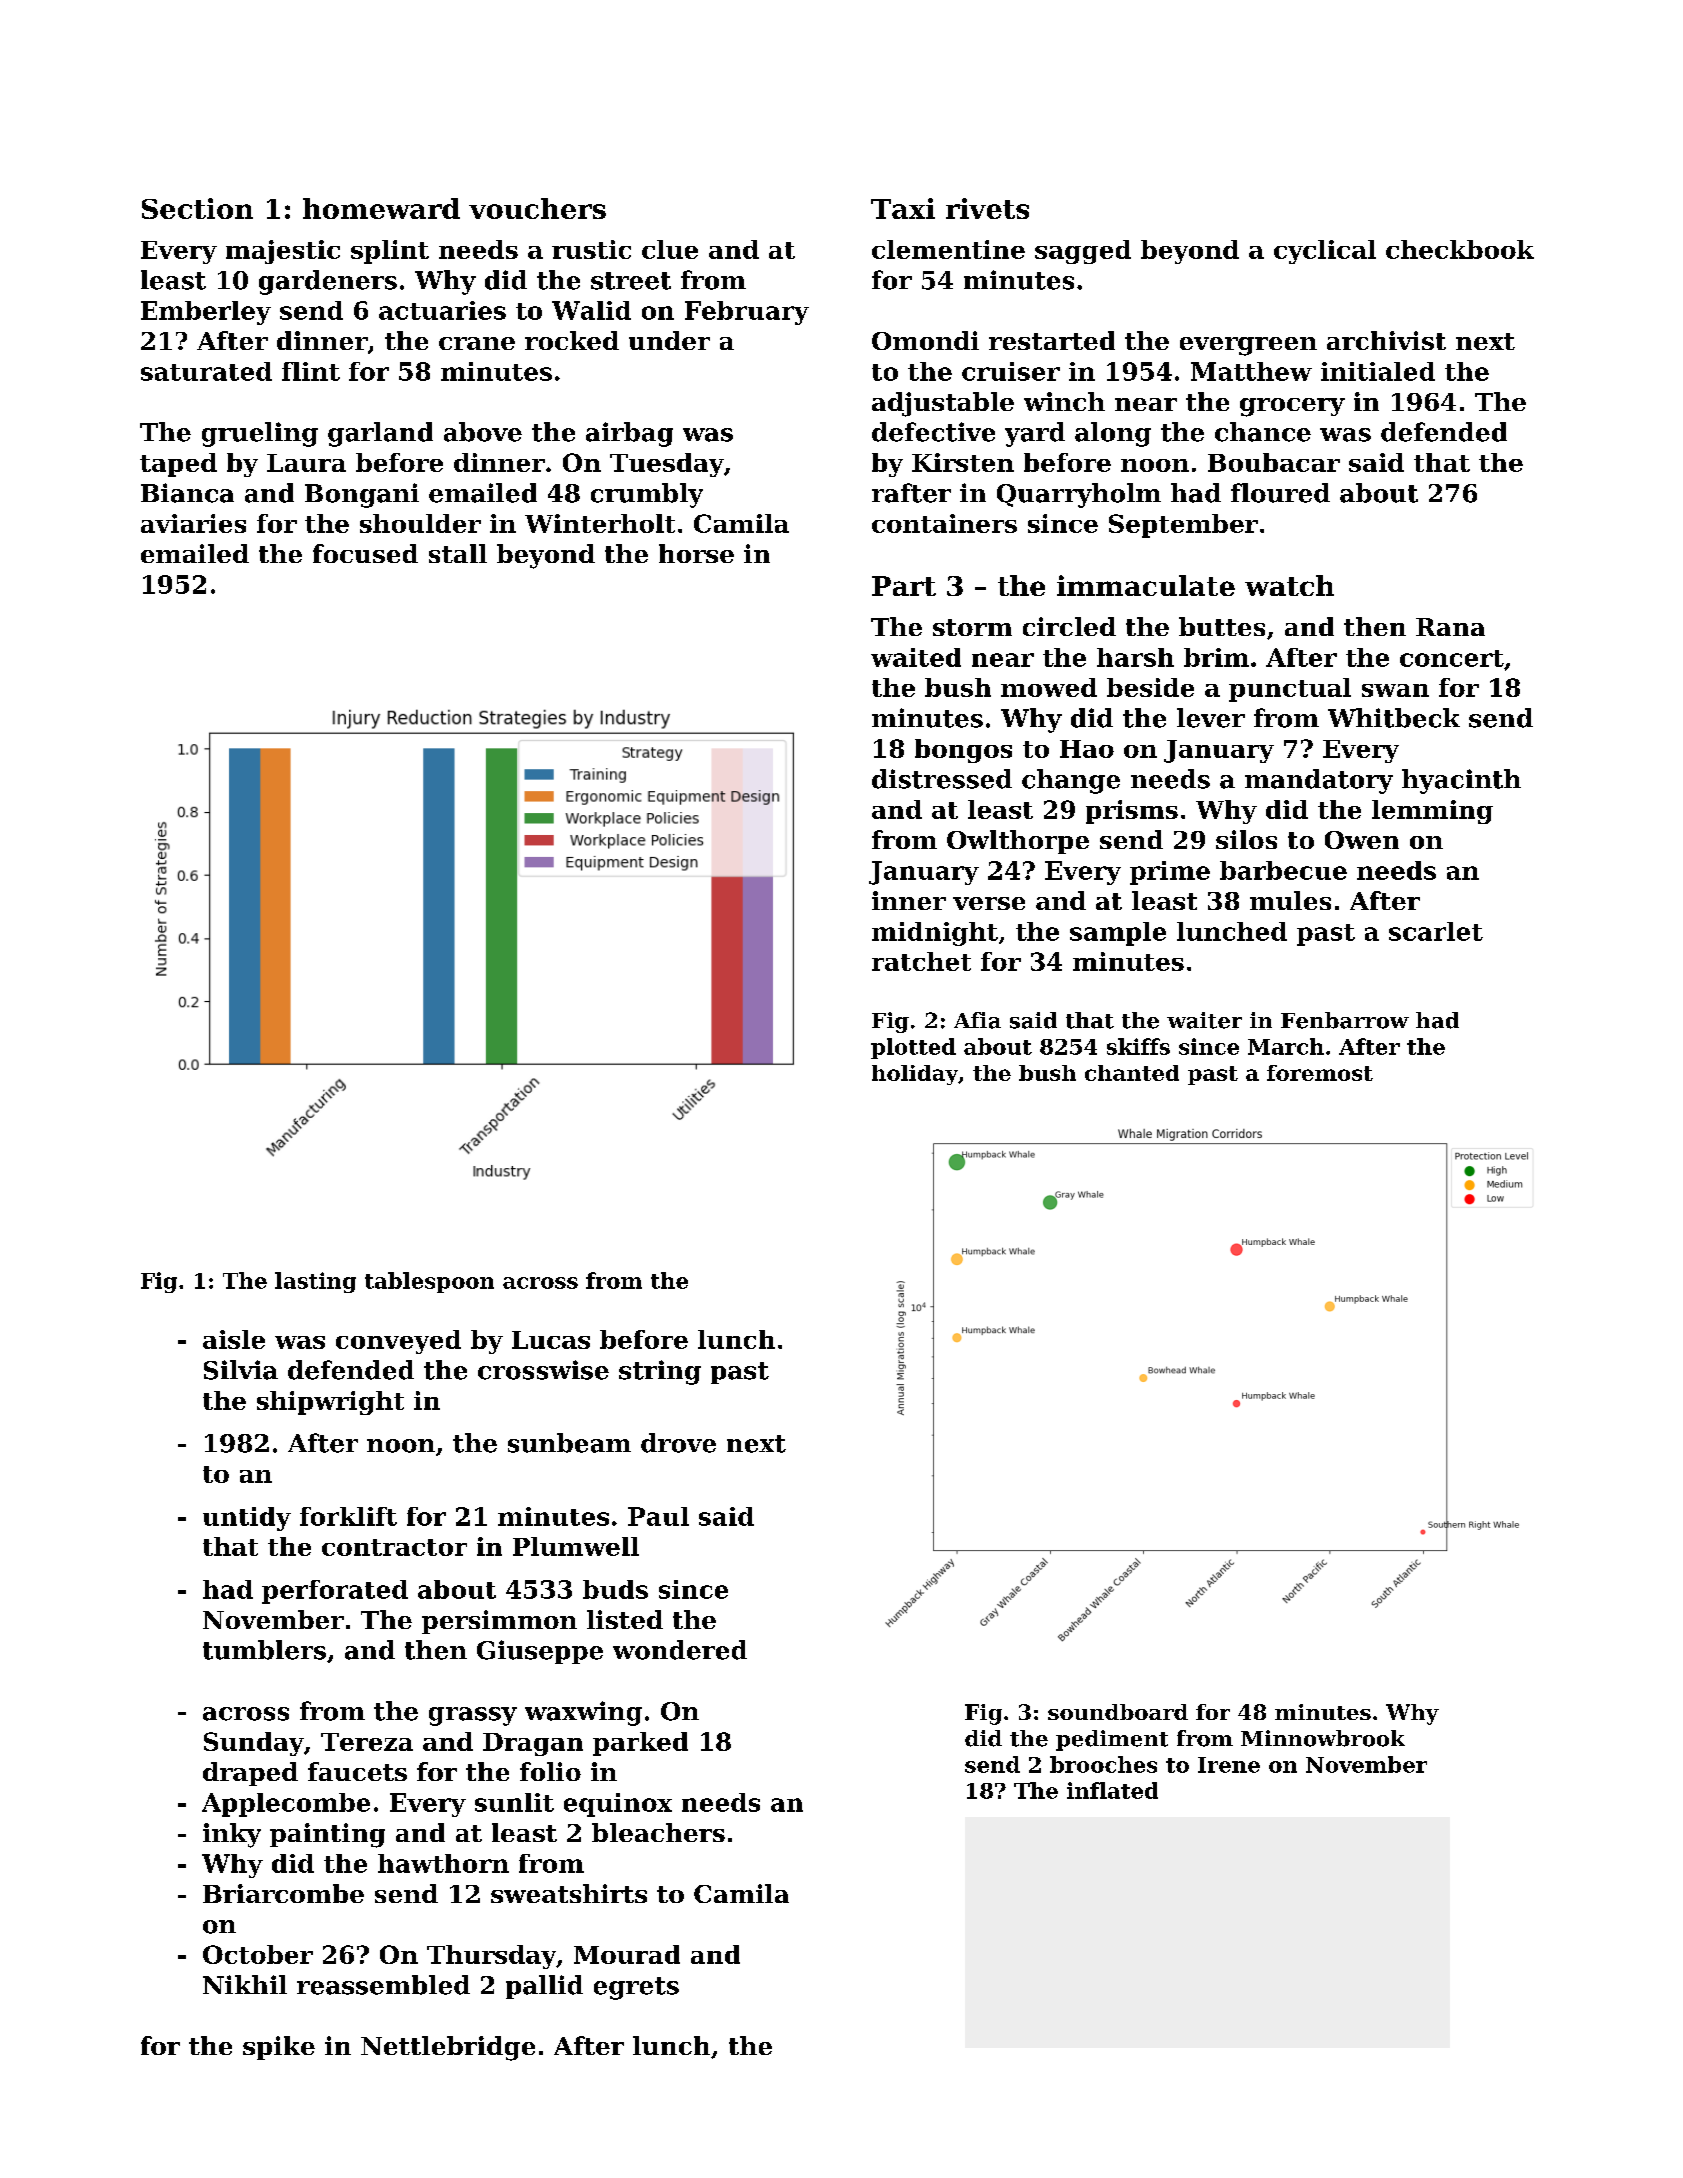  What do you see at coordinates (636, 1988) in the image?
I see `egrets` at bounding box center [636, 1988].
